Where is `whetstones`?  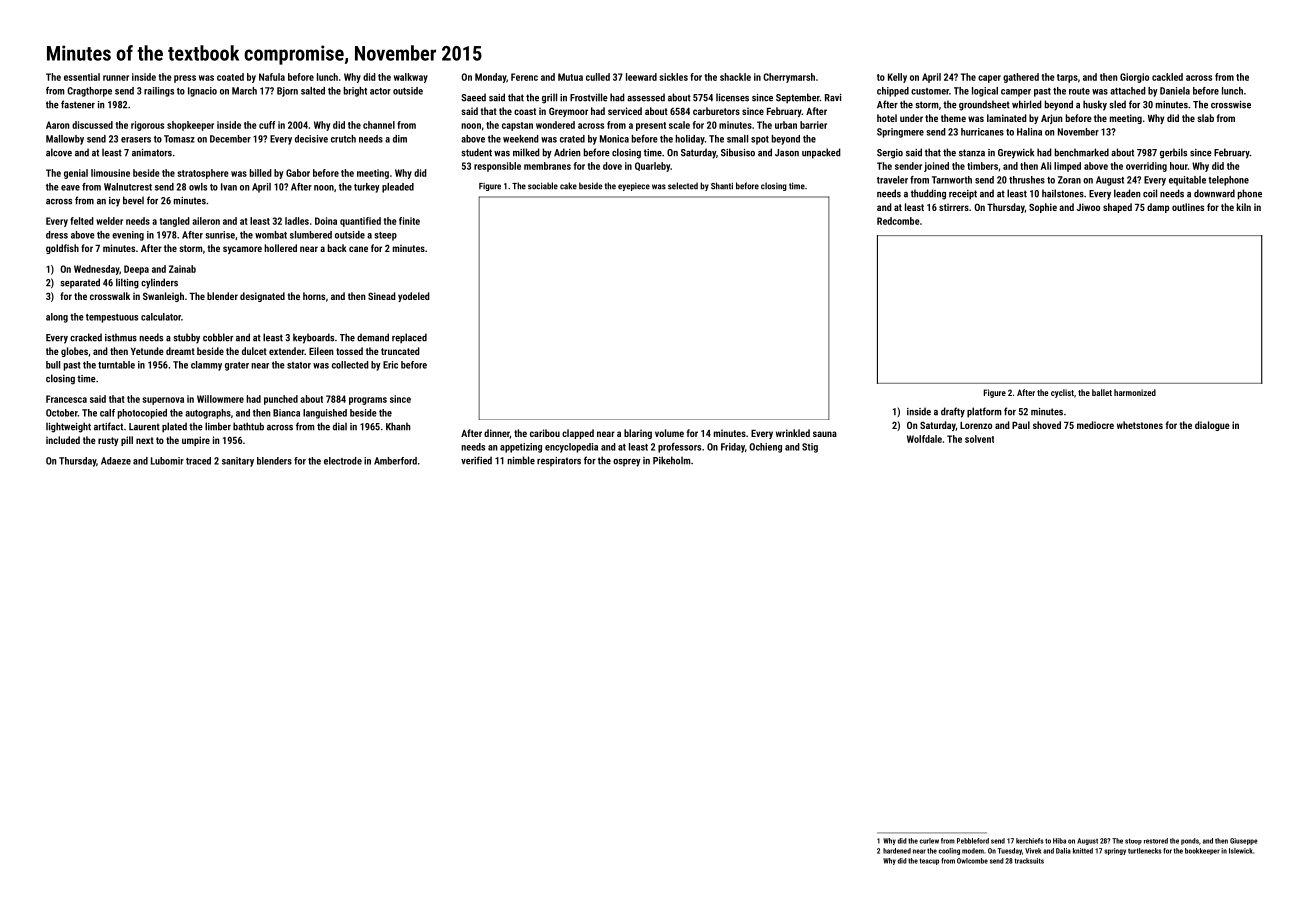 whetstones is located at coordinates (1140, 425).
